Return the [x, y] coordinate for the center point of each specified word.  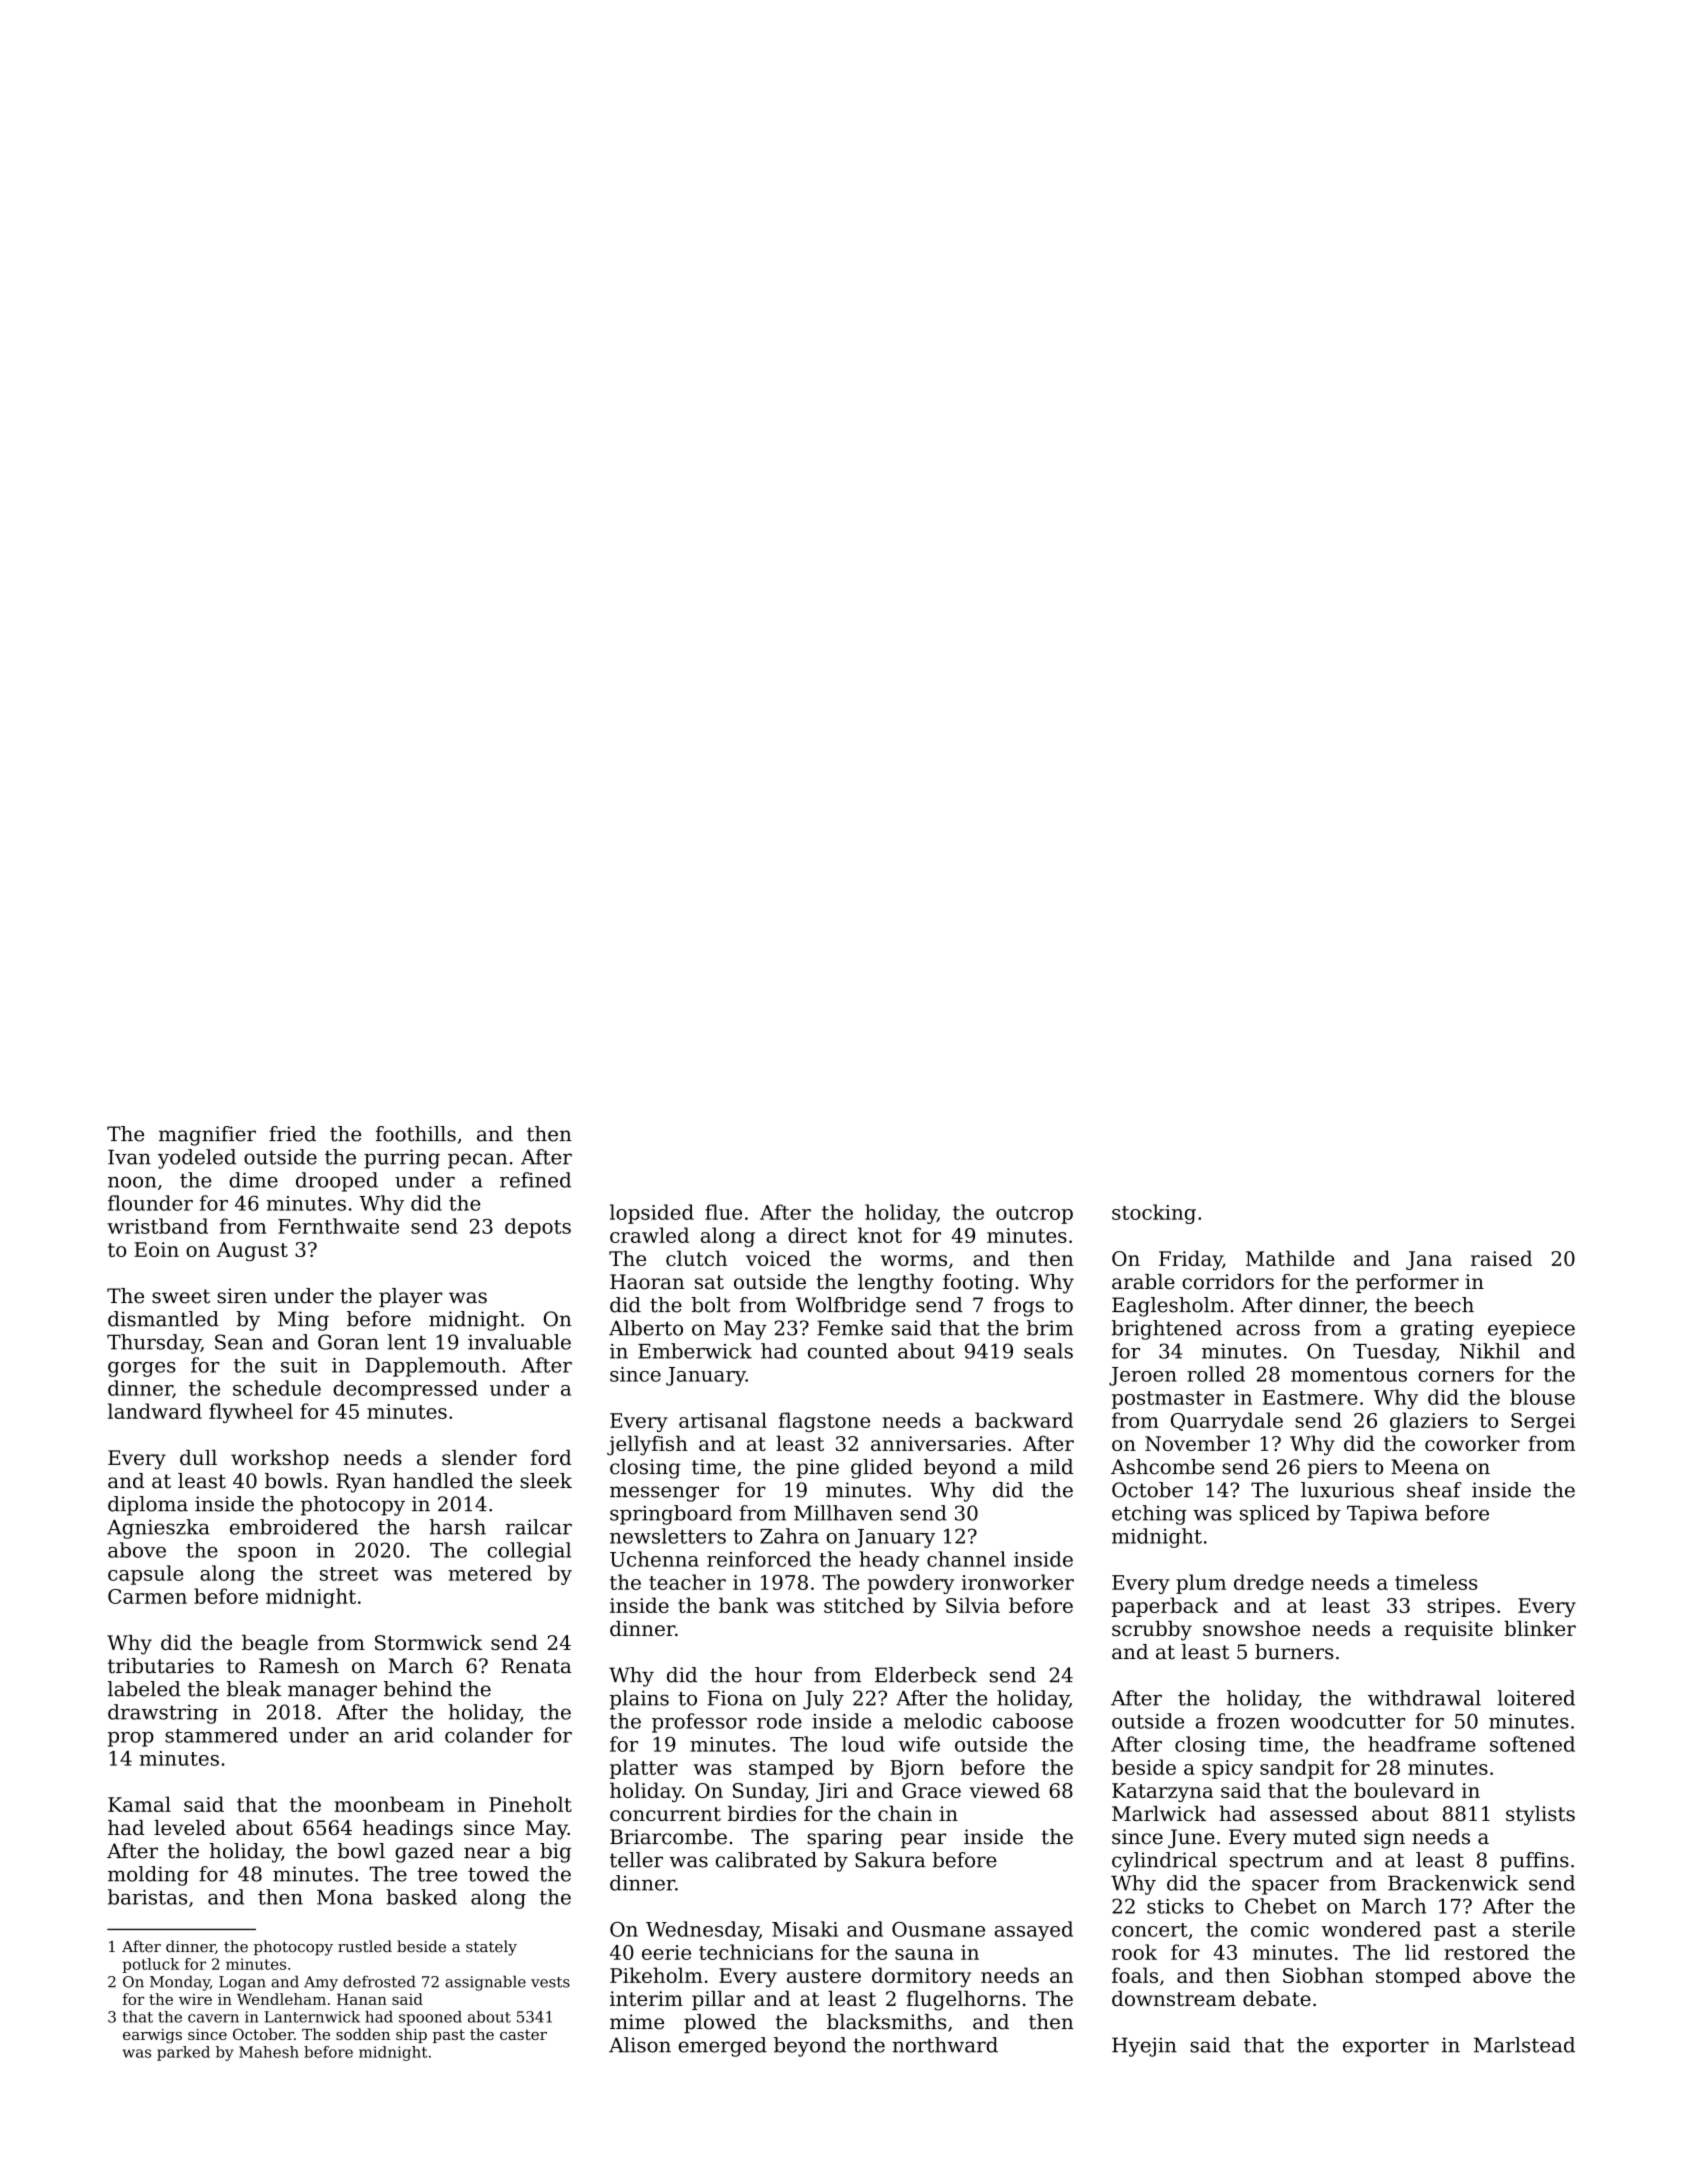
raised [1501, 1258]
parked [183, 2053]
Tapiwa [1382, 1515]
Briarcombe [668, 1837]
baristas [147, 1897]
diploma [148, 1506]
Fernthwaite [338, 1226]
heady [889, 1561]
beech [1444, 1305]
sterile [1544, 1929]
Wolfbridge [851, 1307]
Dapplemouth [432, 1367]
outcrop [1034, 1215]
